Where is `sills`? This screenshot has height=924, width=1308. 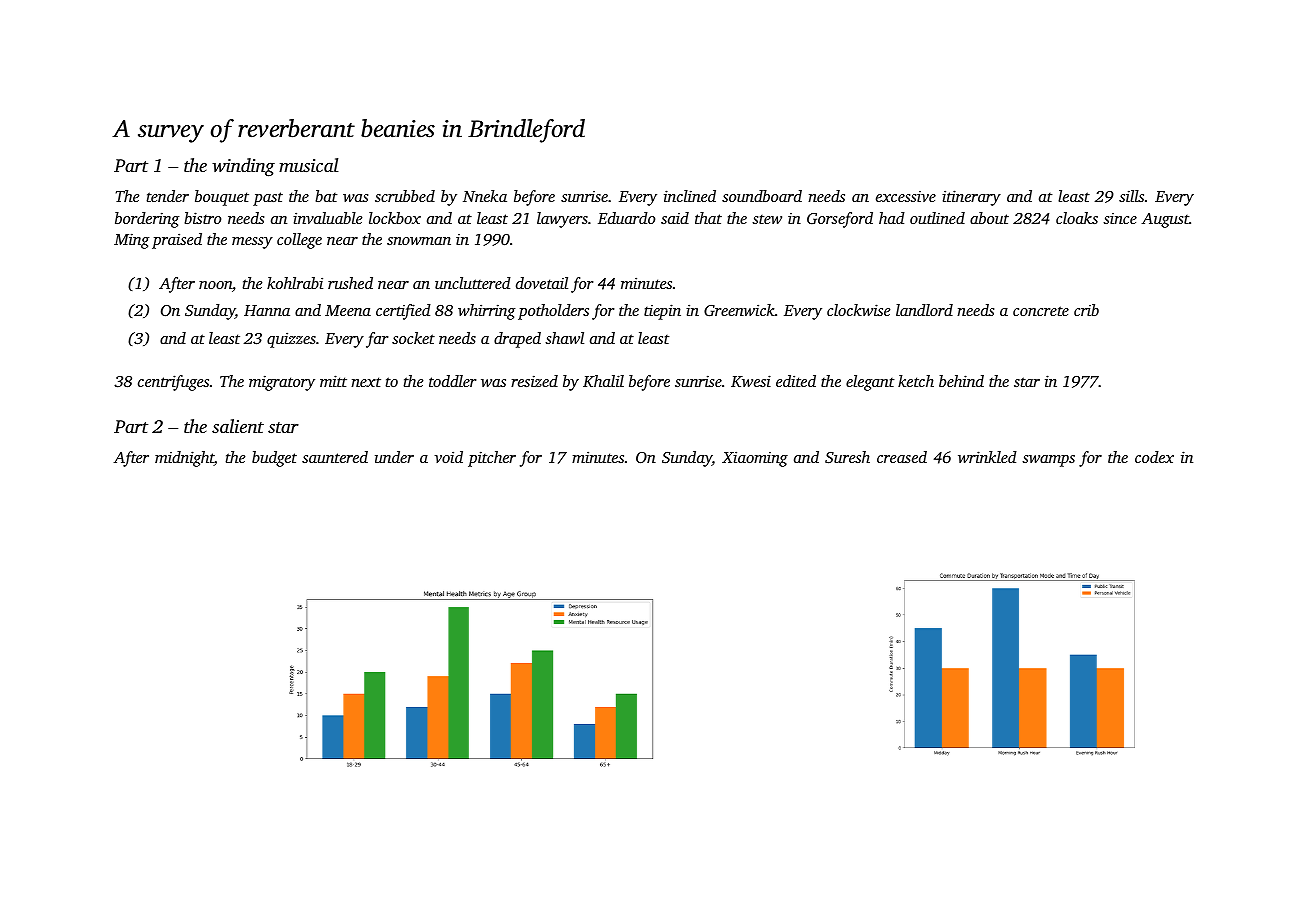 sills is located at coordinates (1131, 196).
